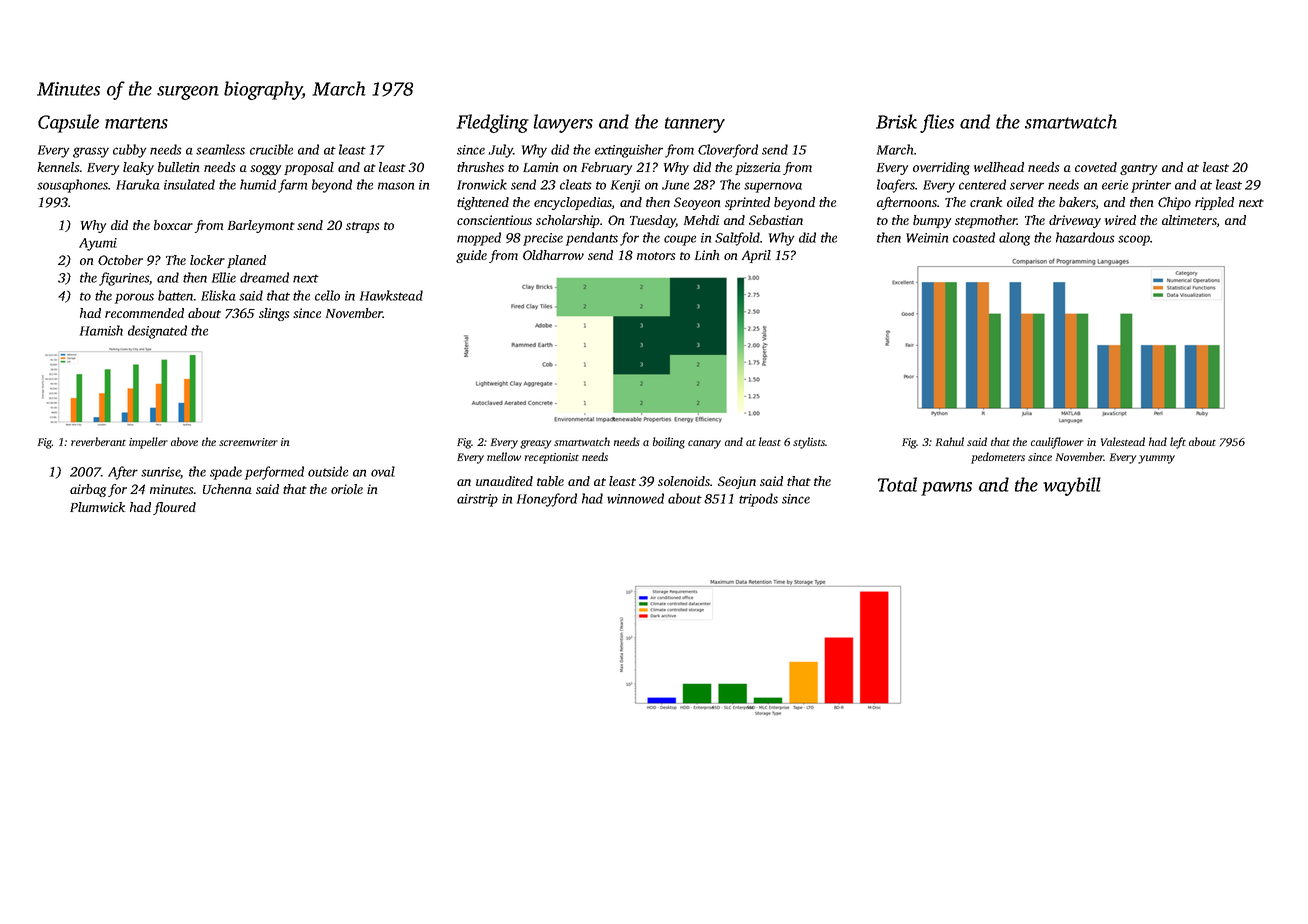 This screenshot has height=924, width=1308. What do you see at coordinates (974, 237) in the screenshot?
I see `coasted` at bounding box center [974, 237].
